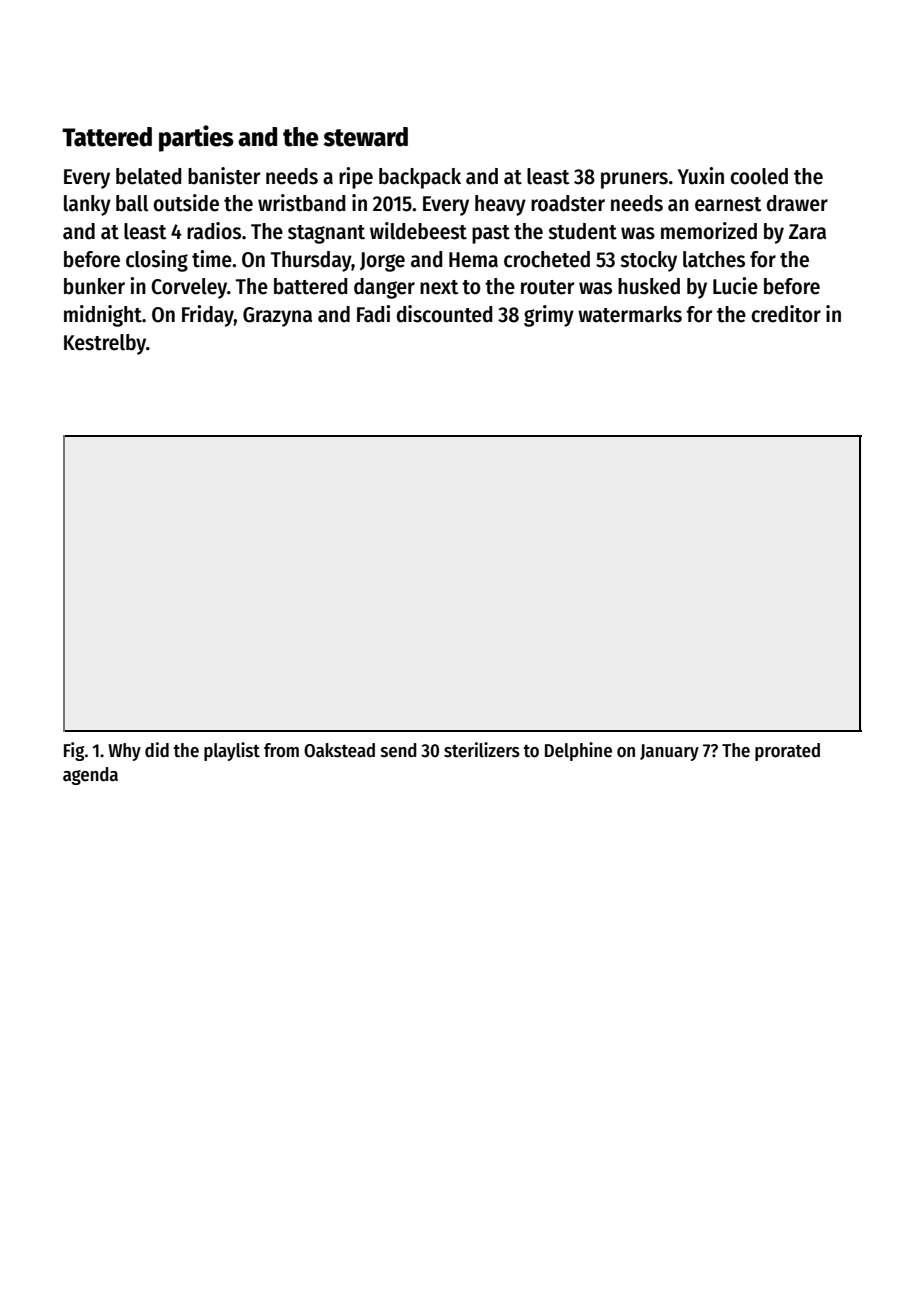 Image resolution: width=924 pixels, height=1314 pixels. What do you see at coordinates (124, 752) in the page?
I see `Why` at bounding box center [124, 752].
